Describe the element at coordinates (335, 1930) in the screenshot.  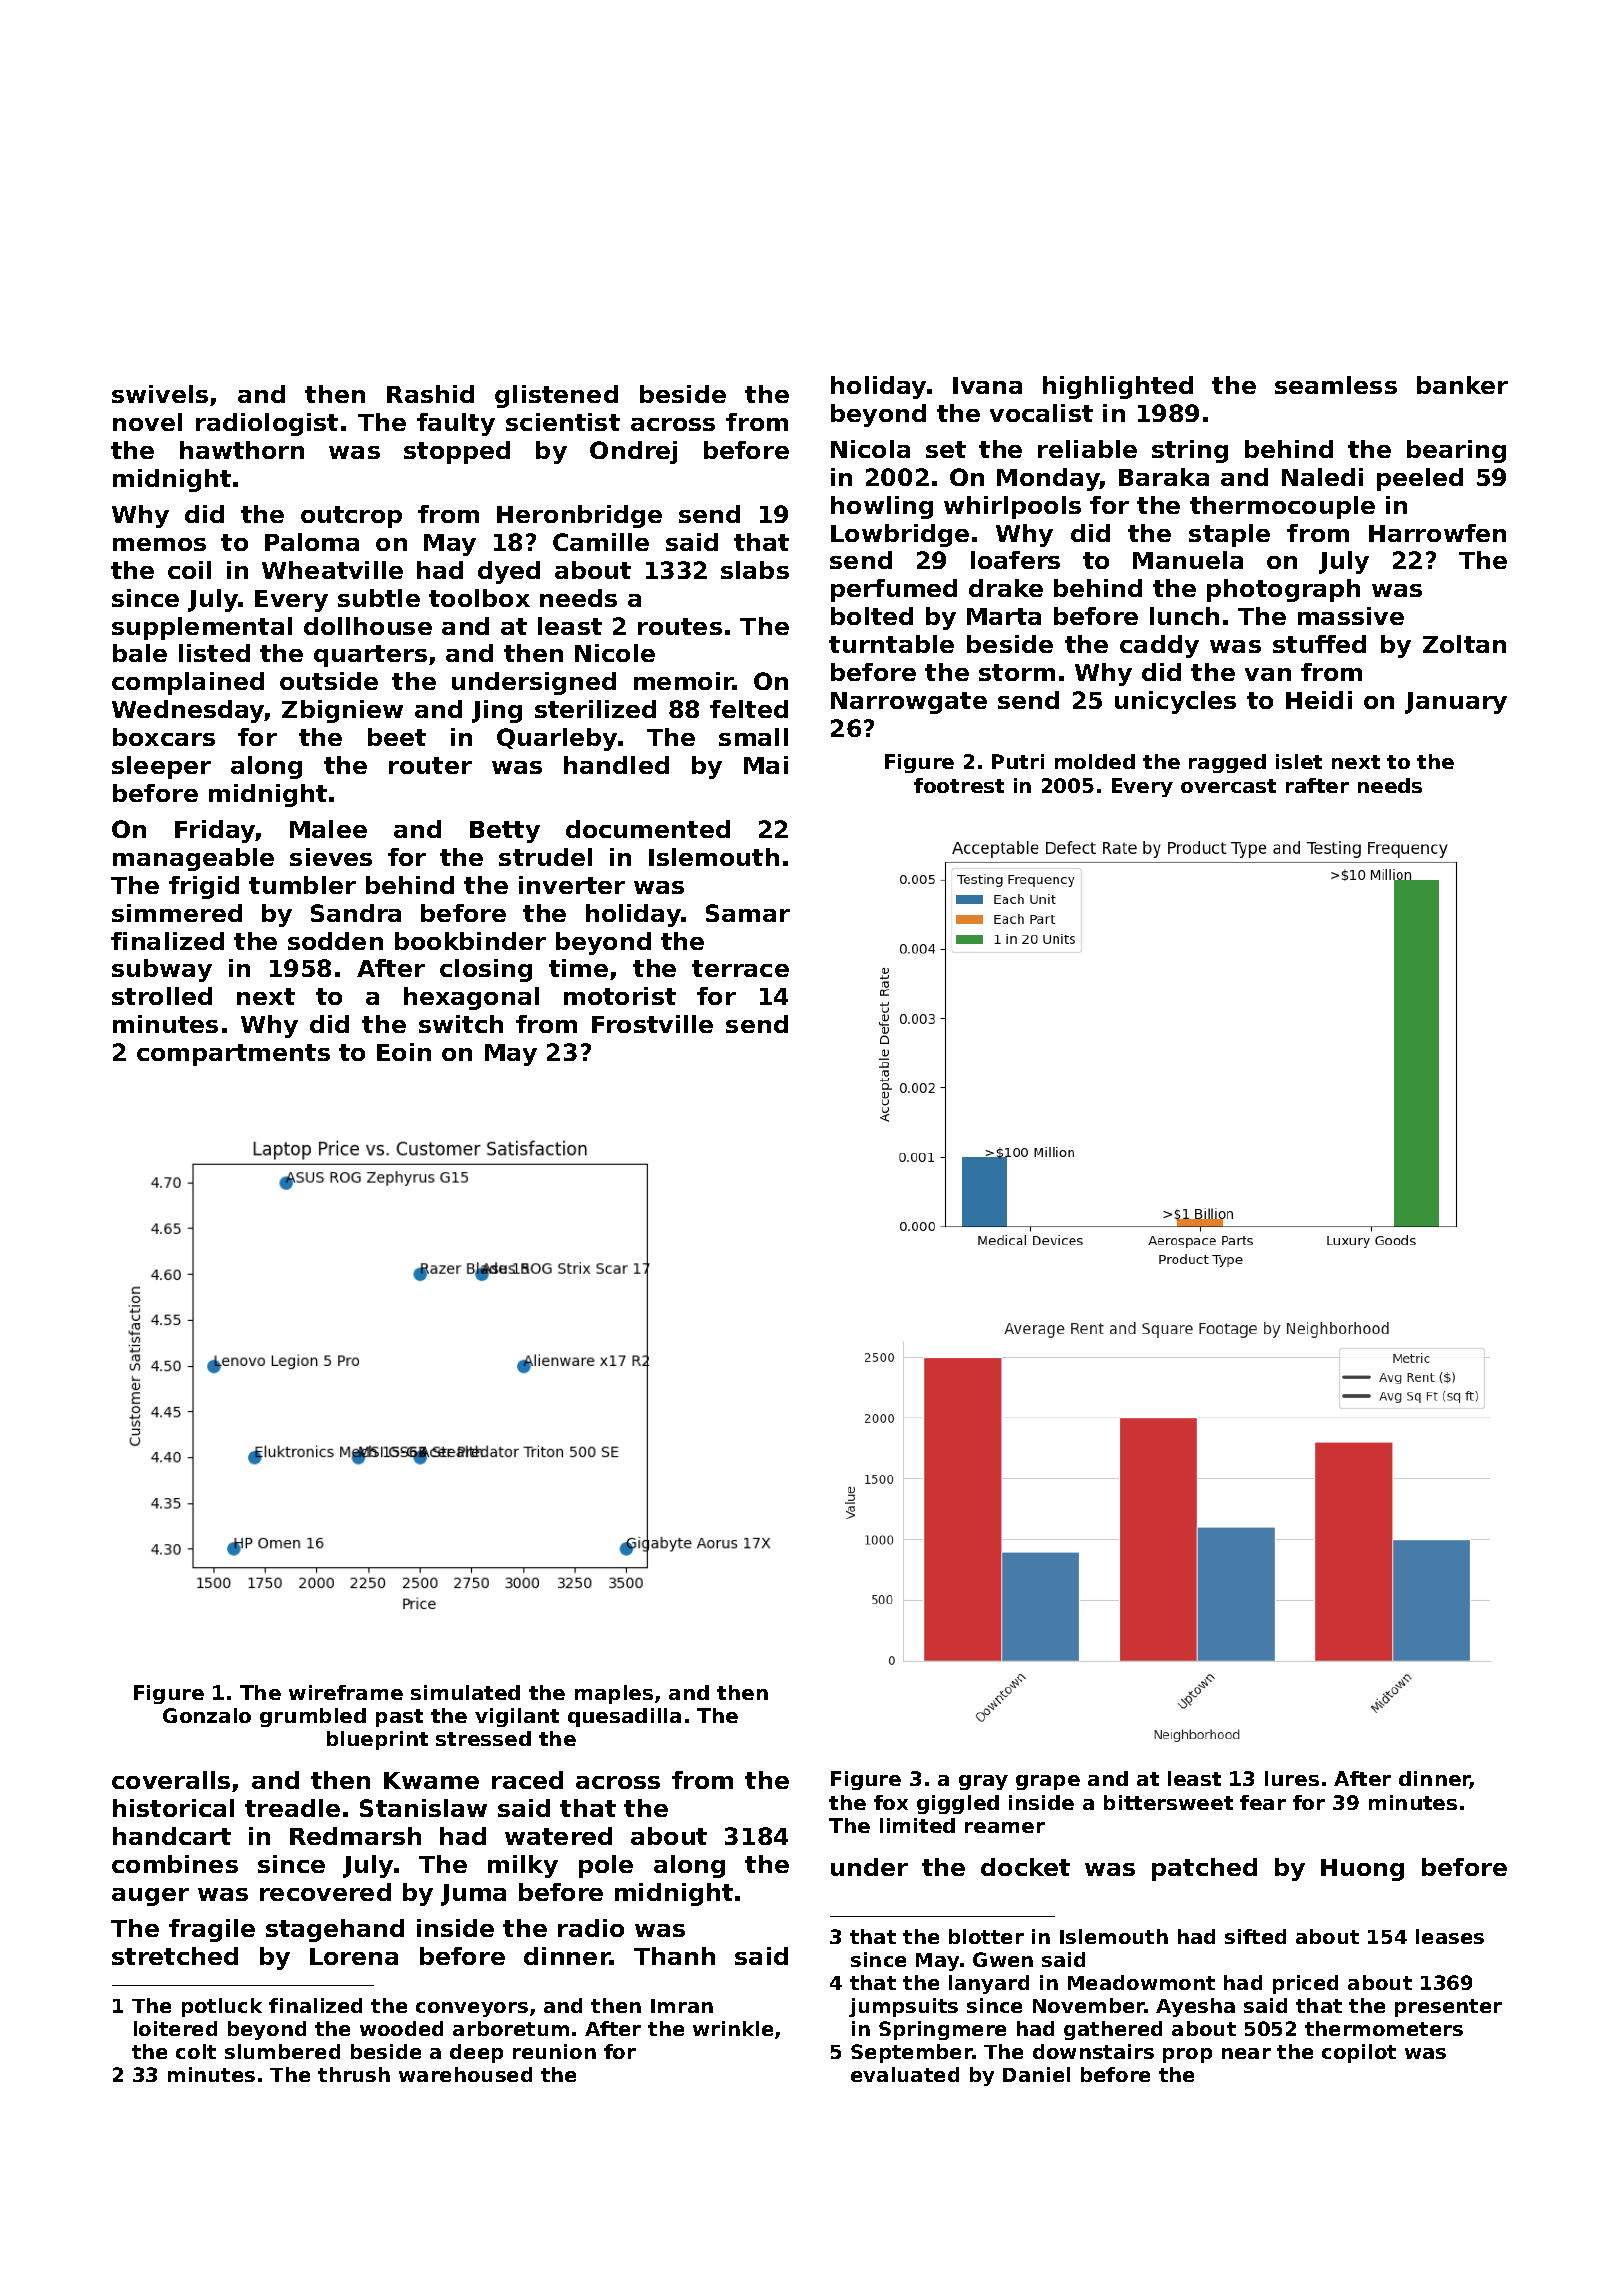
I see `stagehand` at that location.
